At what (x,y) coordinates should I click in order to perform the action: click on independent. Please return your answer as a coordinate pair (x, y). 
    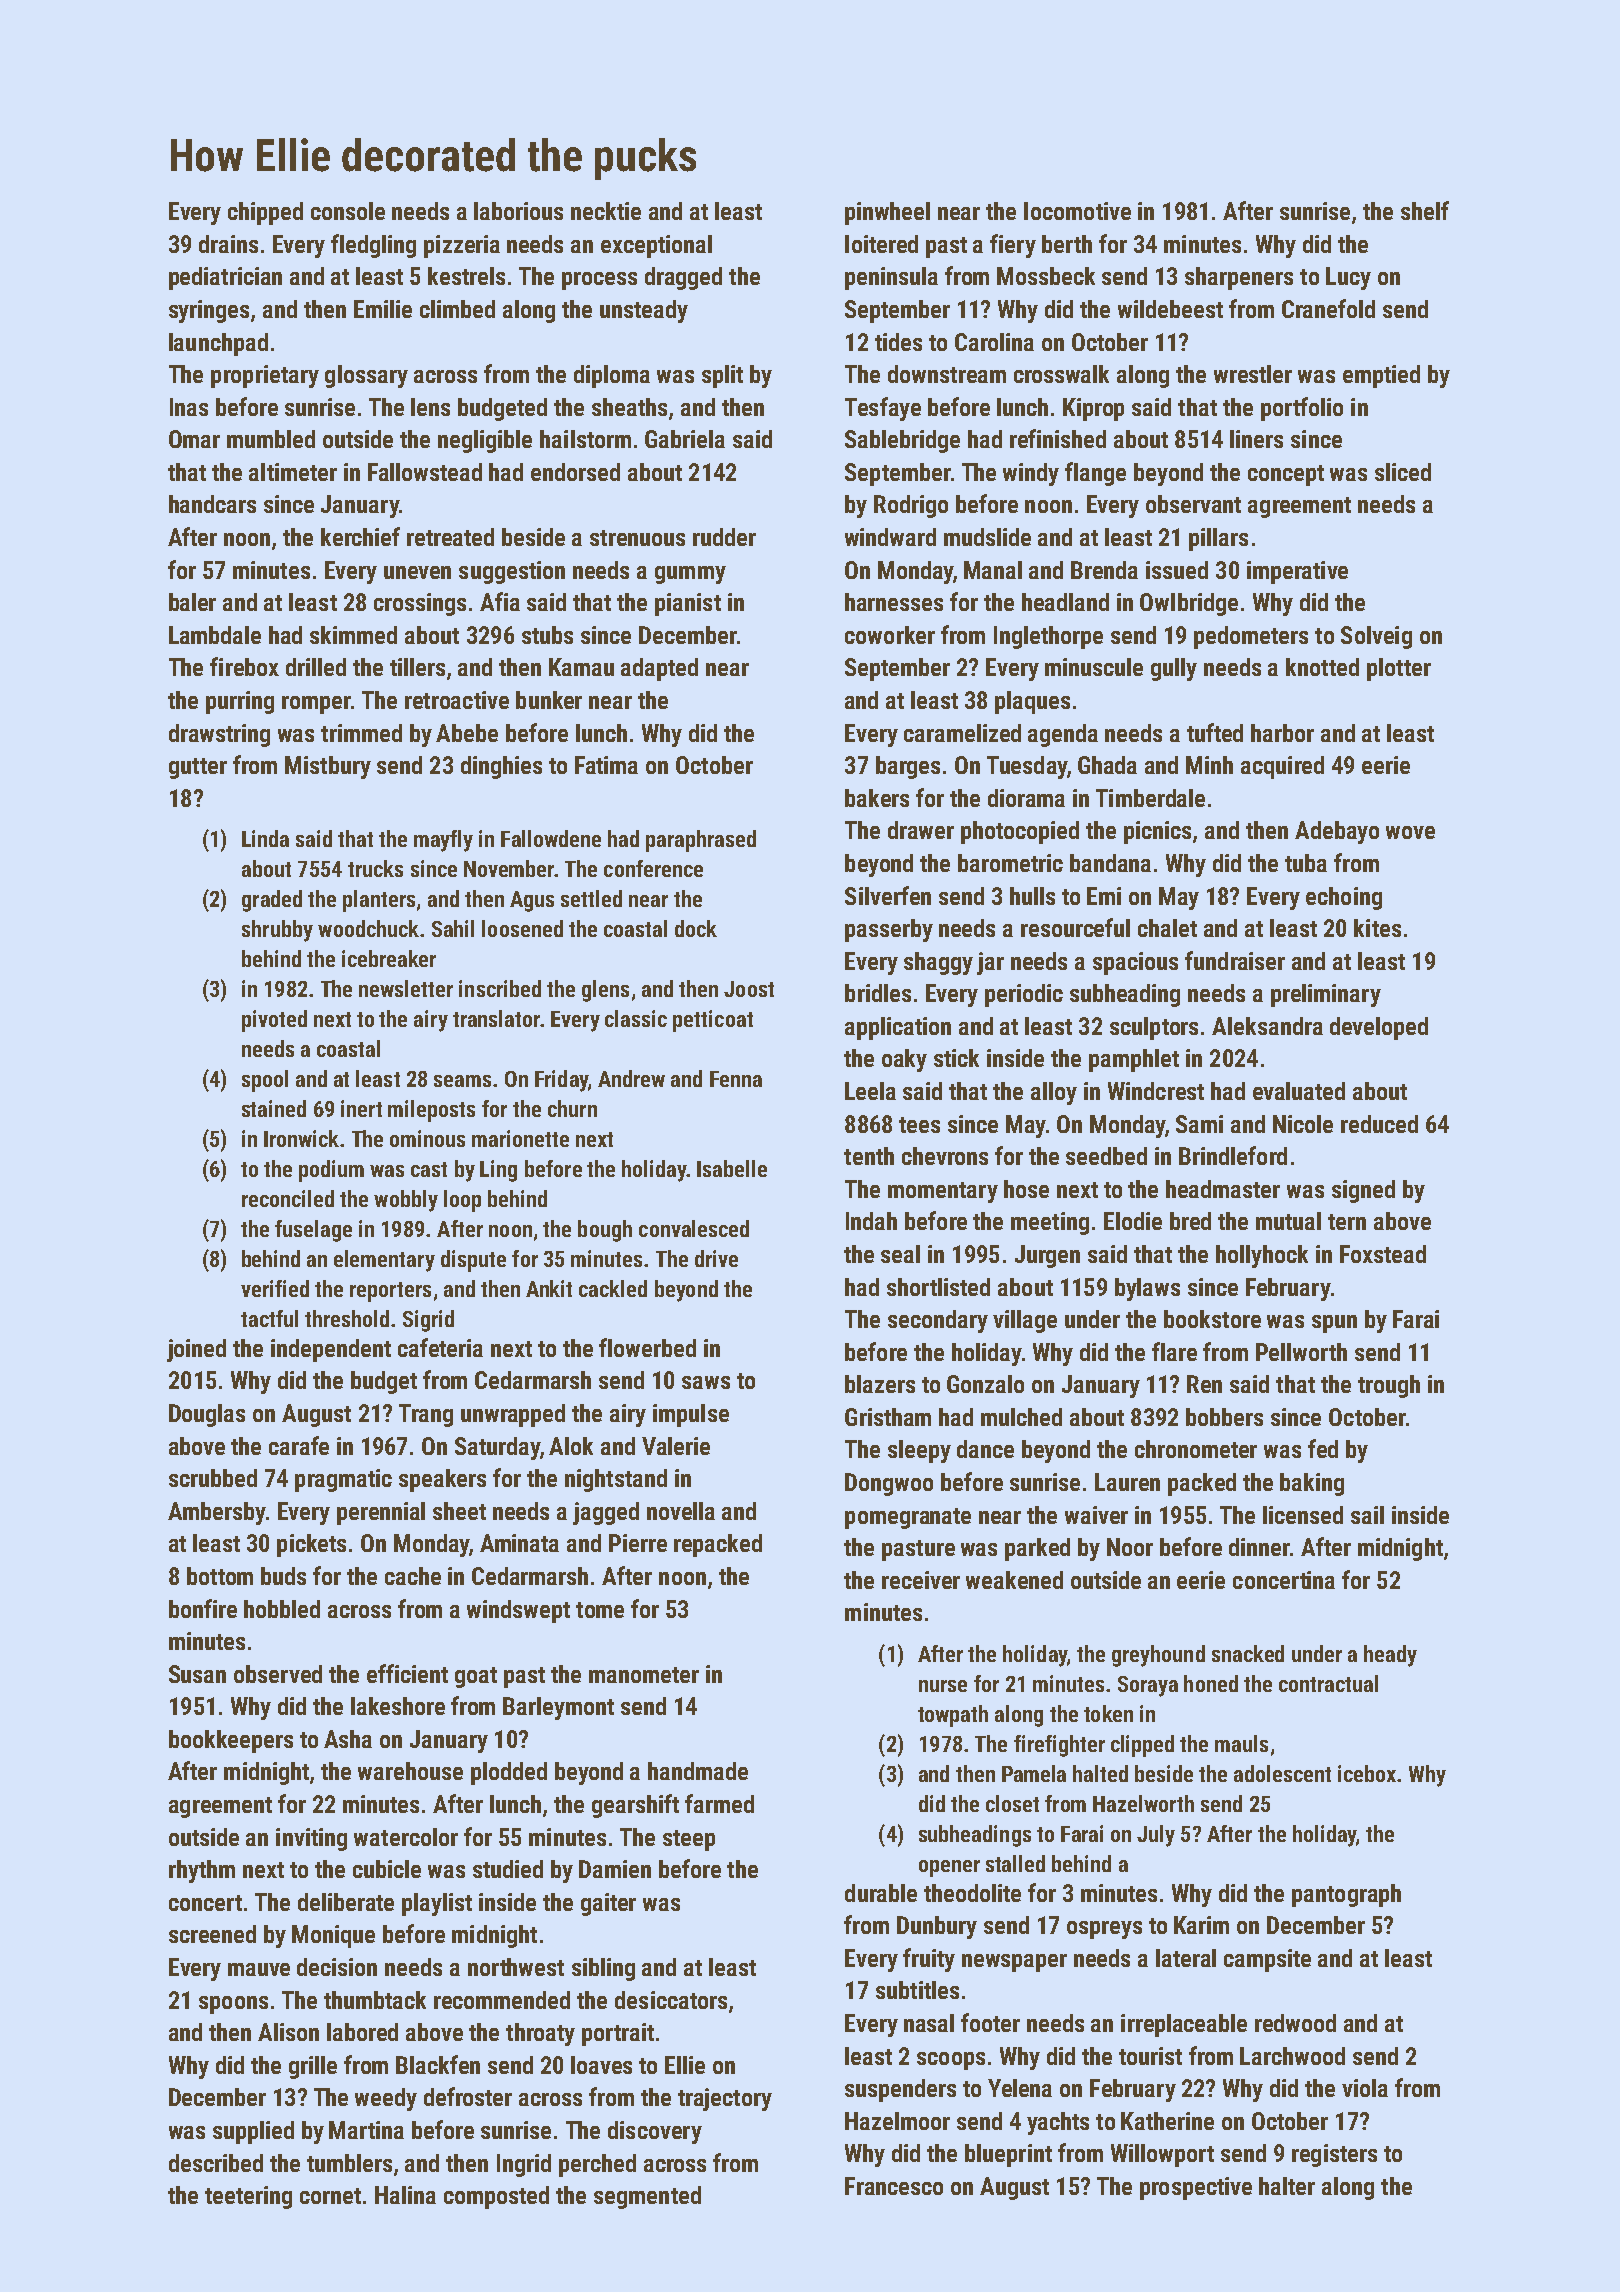
    Looking at the image, I should click on (331, 1350).
